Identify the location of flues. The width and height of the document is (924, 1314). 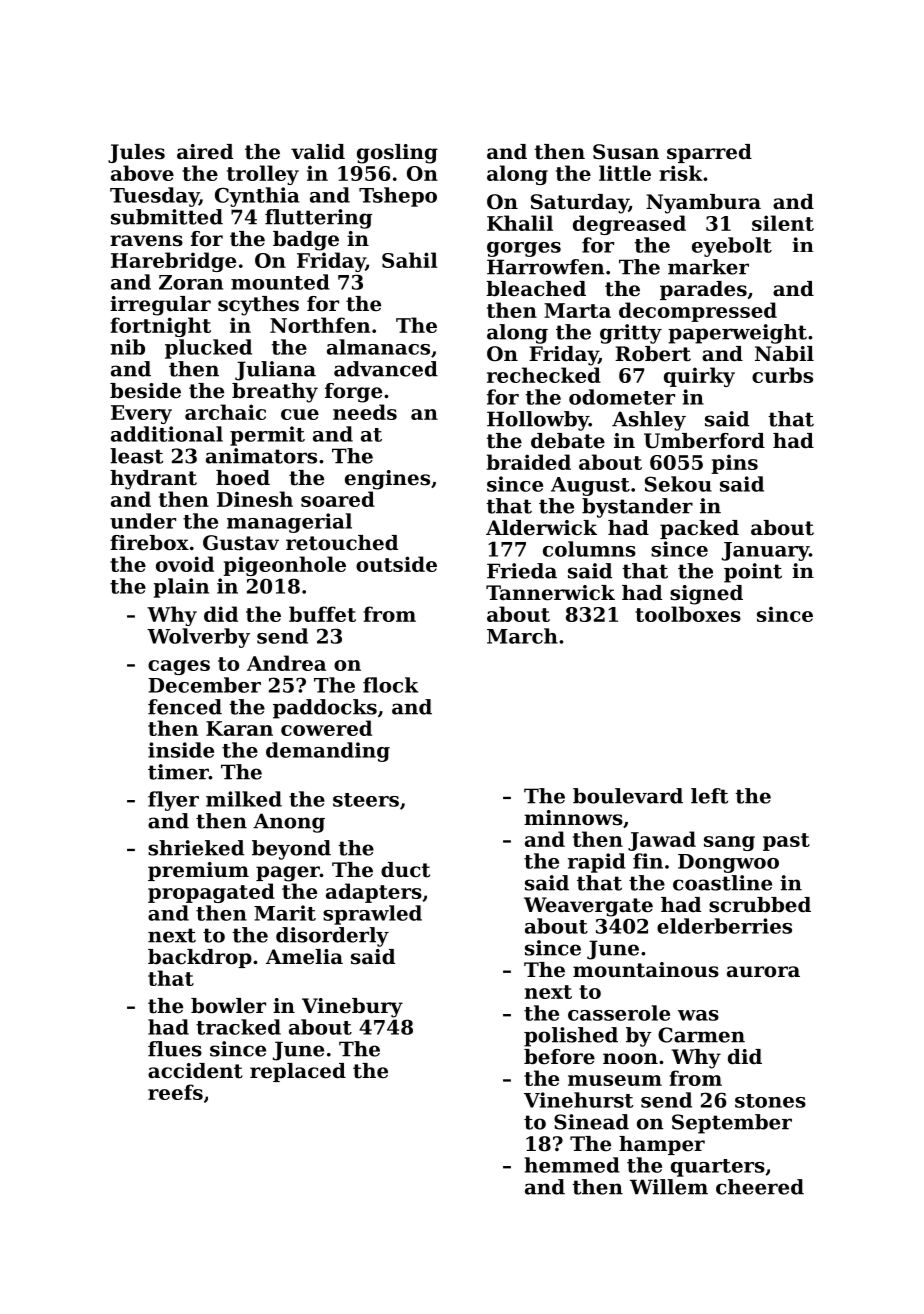
(175, 1049).
